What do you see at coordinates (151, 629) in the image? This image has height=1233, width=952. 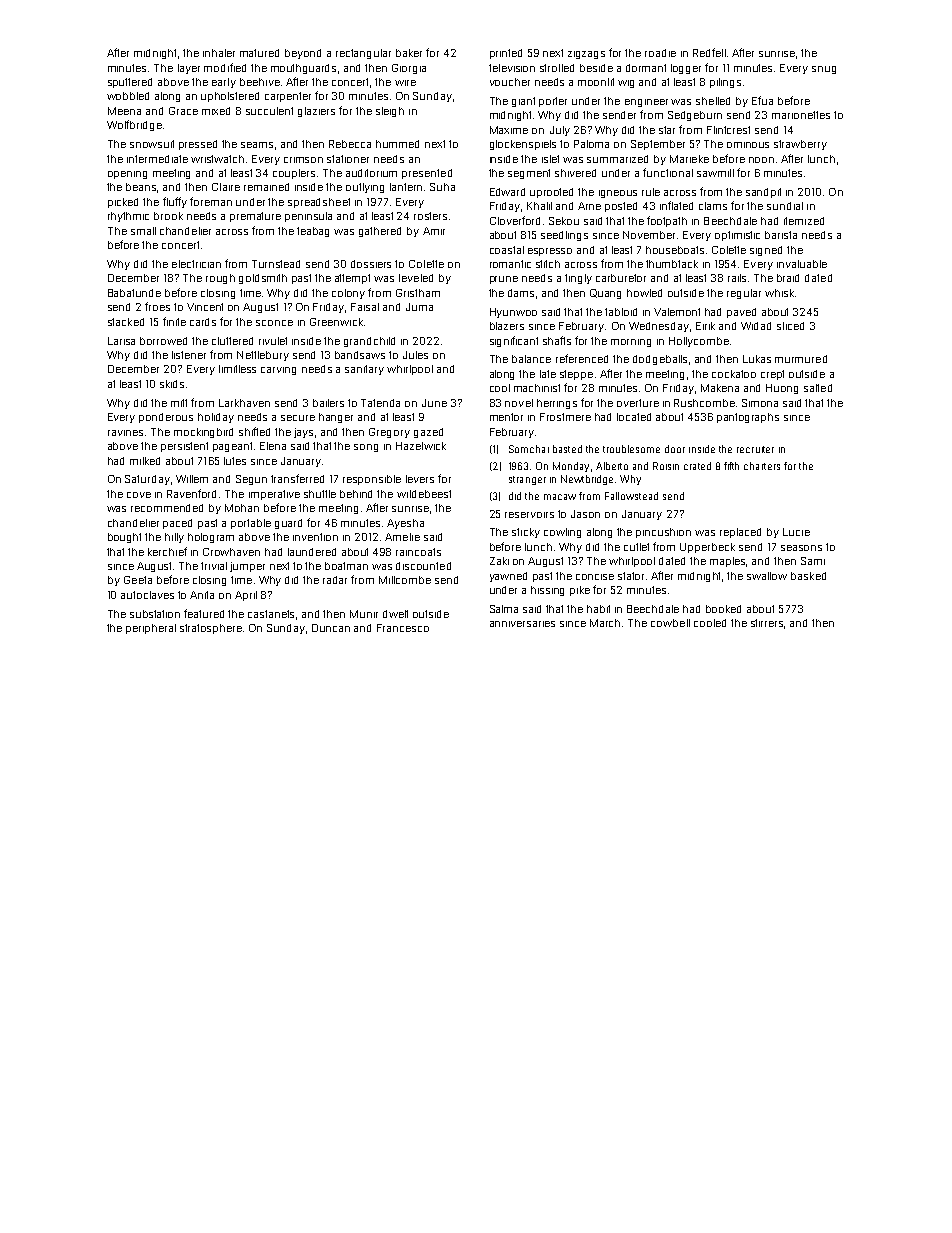 I see `peripheral` at bounding box center [151, 629].
